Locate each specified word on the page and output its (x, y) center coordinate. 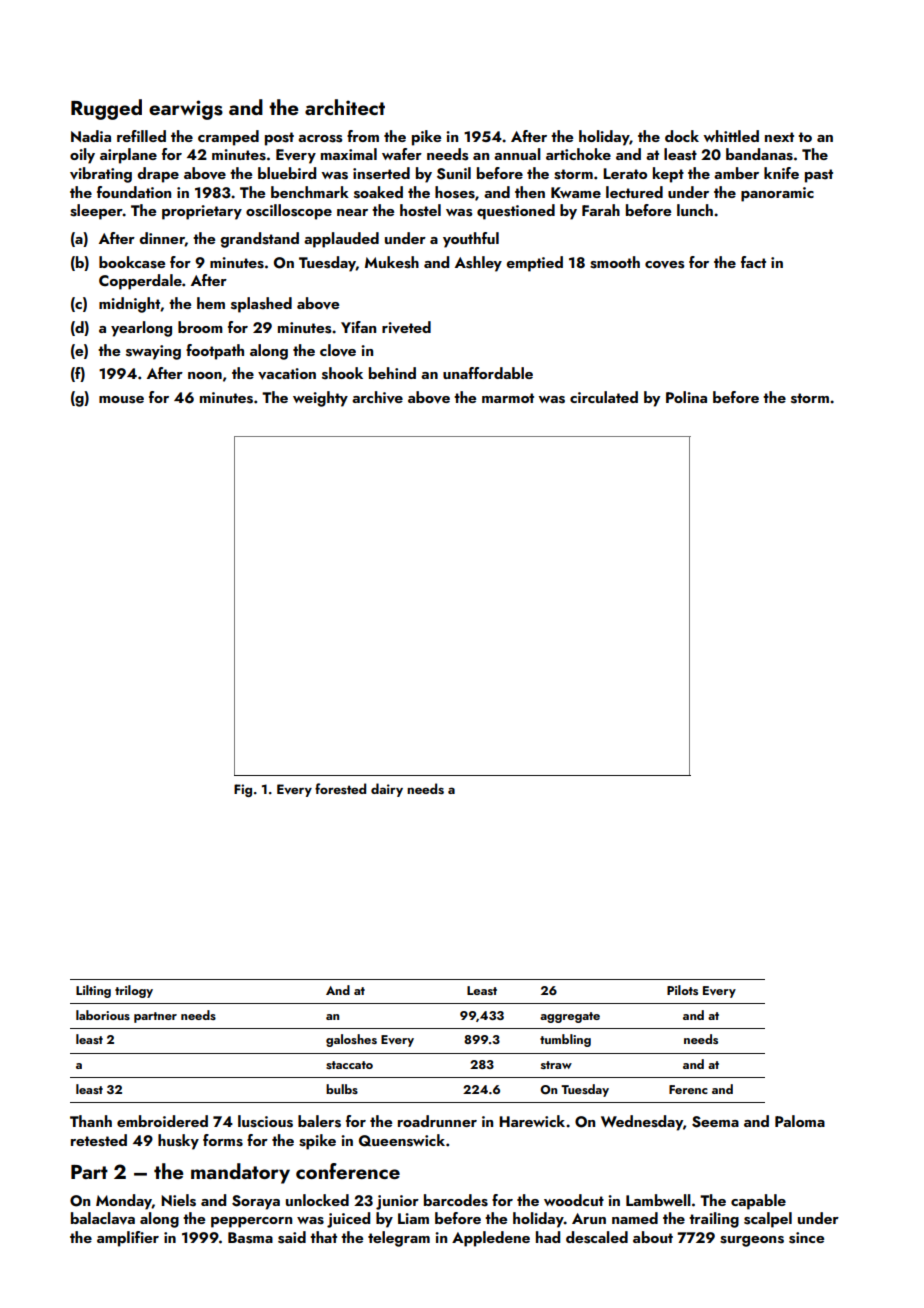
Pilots (682, 990)
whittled (731, 136)
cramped (228, 138)
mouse (121, 400)
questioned (516, 212)
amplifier (128, 1239)
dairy (387, 790)
